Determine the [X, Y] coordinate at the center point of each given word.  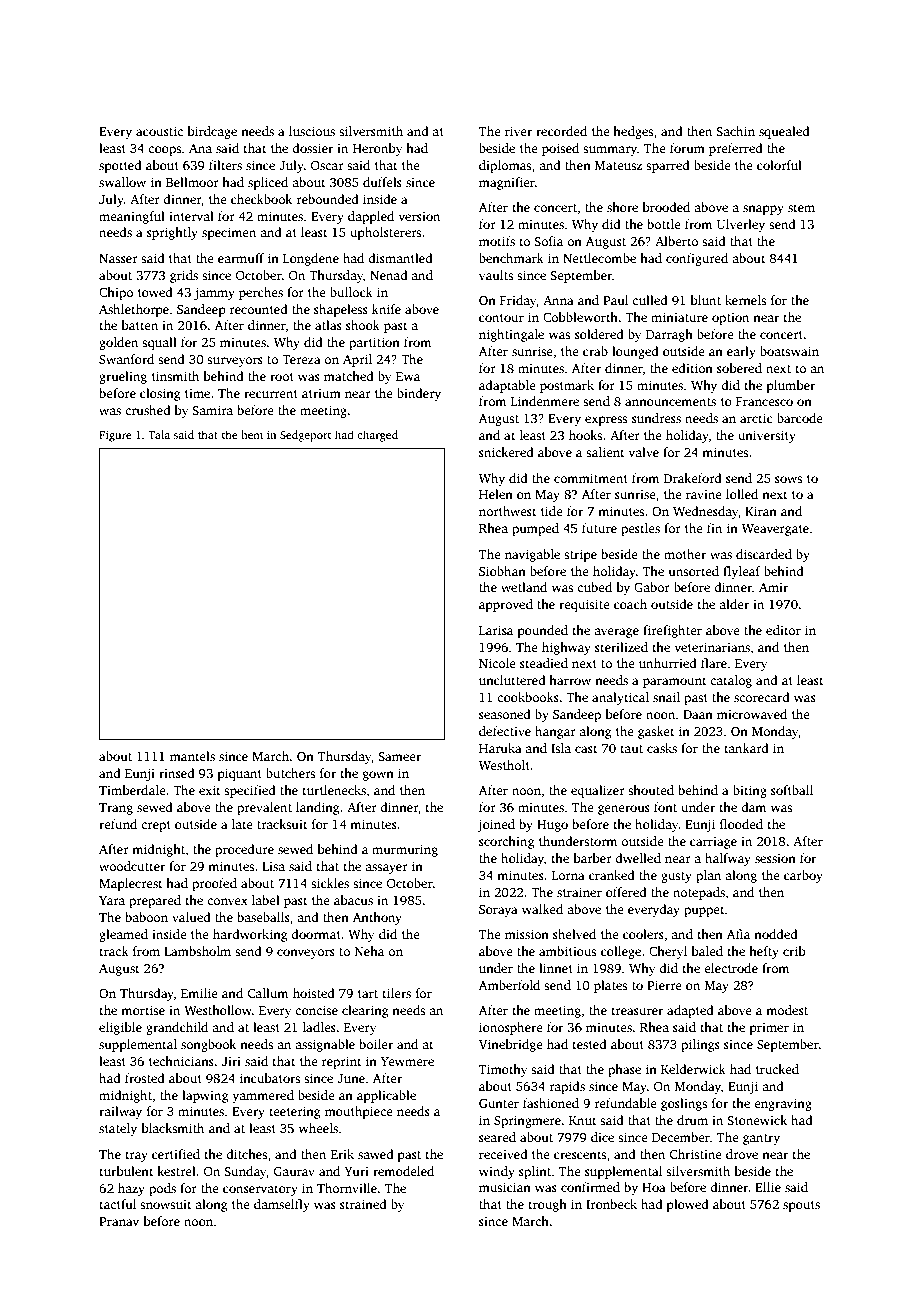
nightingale [511, 335]
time [197, 393]
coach [630, 604]
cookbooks [528, 697]
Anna [558, 300]
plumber [791, 386]
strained [363, 1204]
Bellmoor [192, 182]
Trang [116, 809]
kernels [745, 300]
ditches [246, 1154]
